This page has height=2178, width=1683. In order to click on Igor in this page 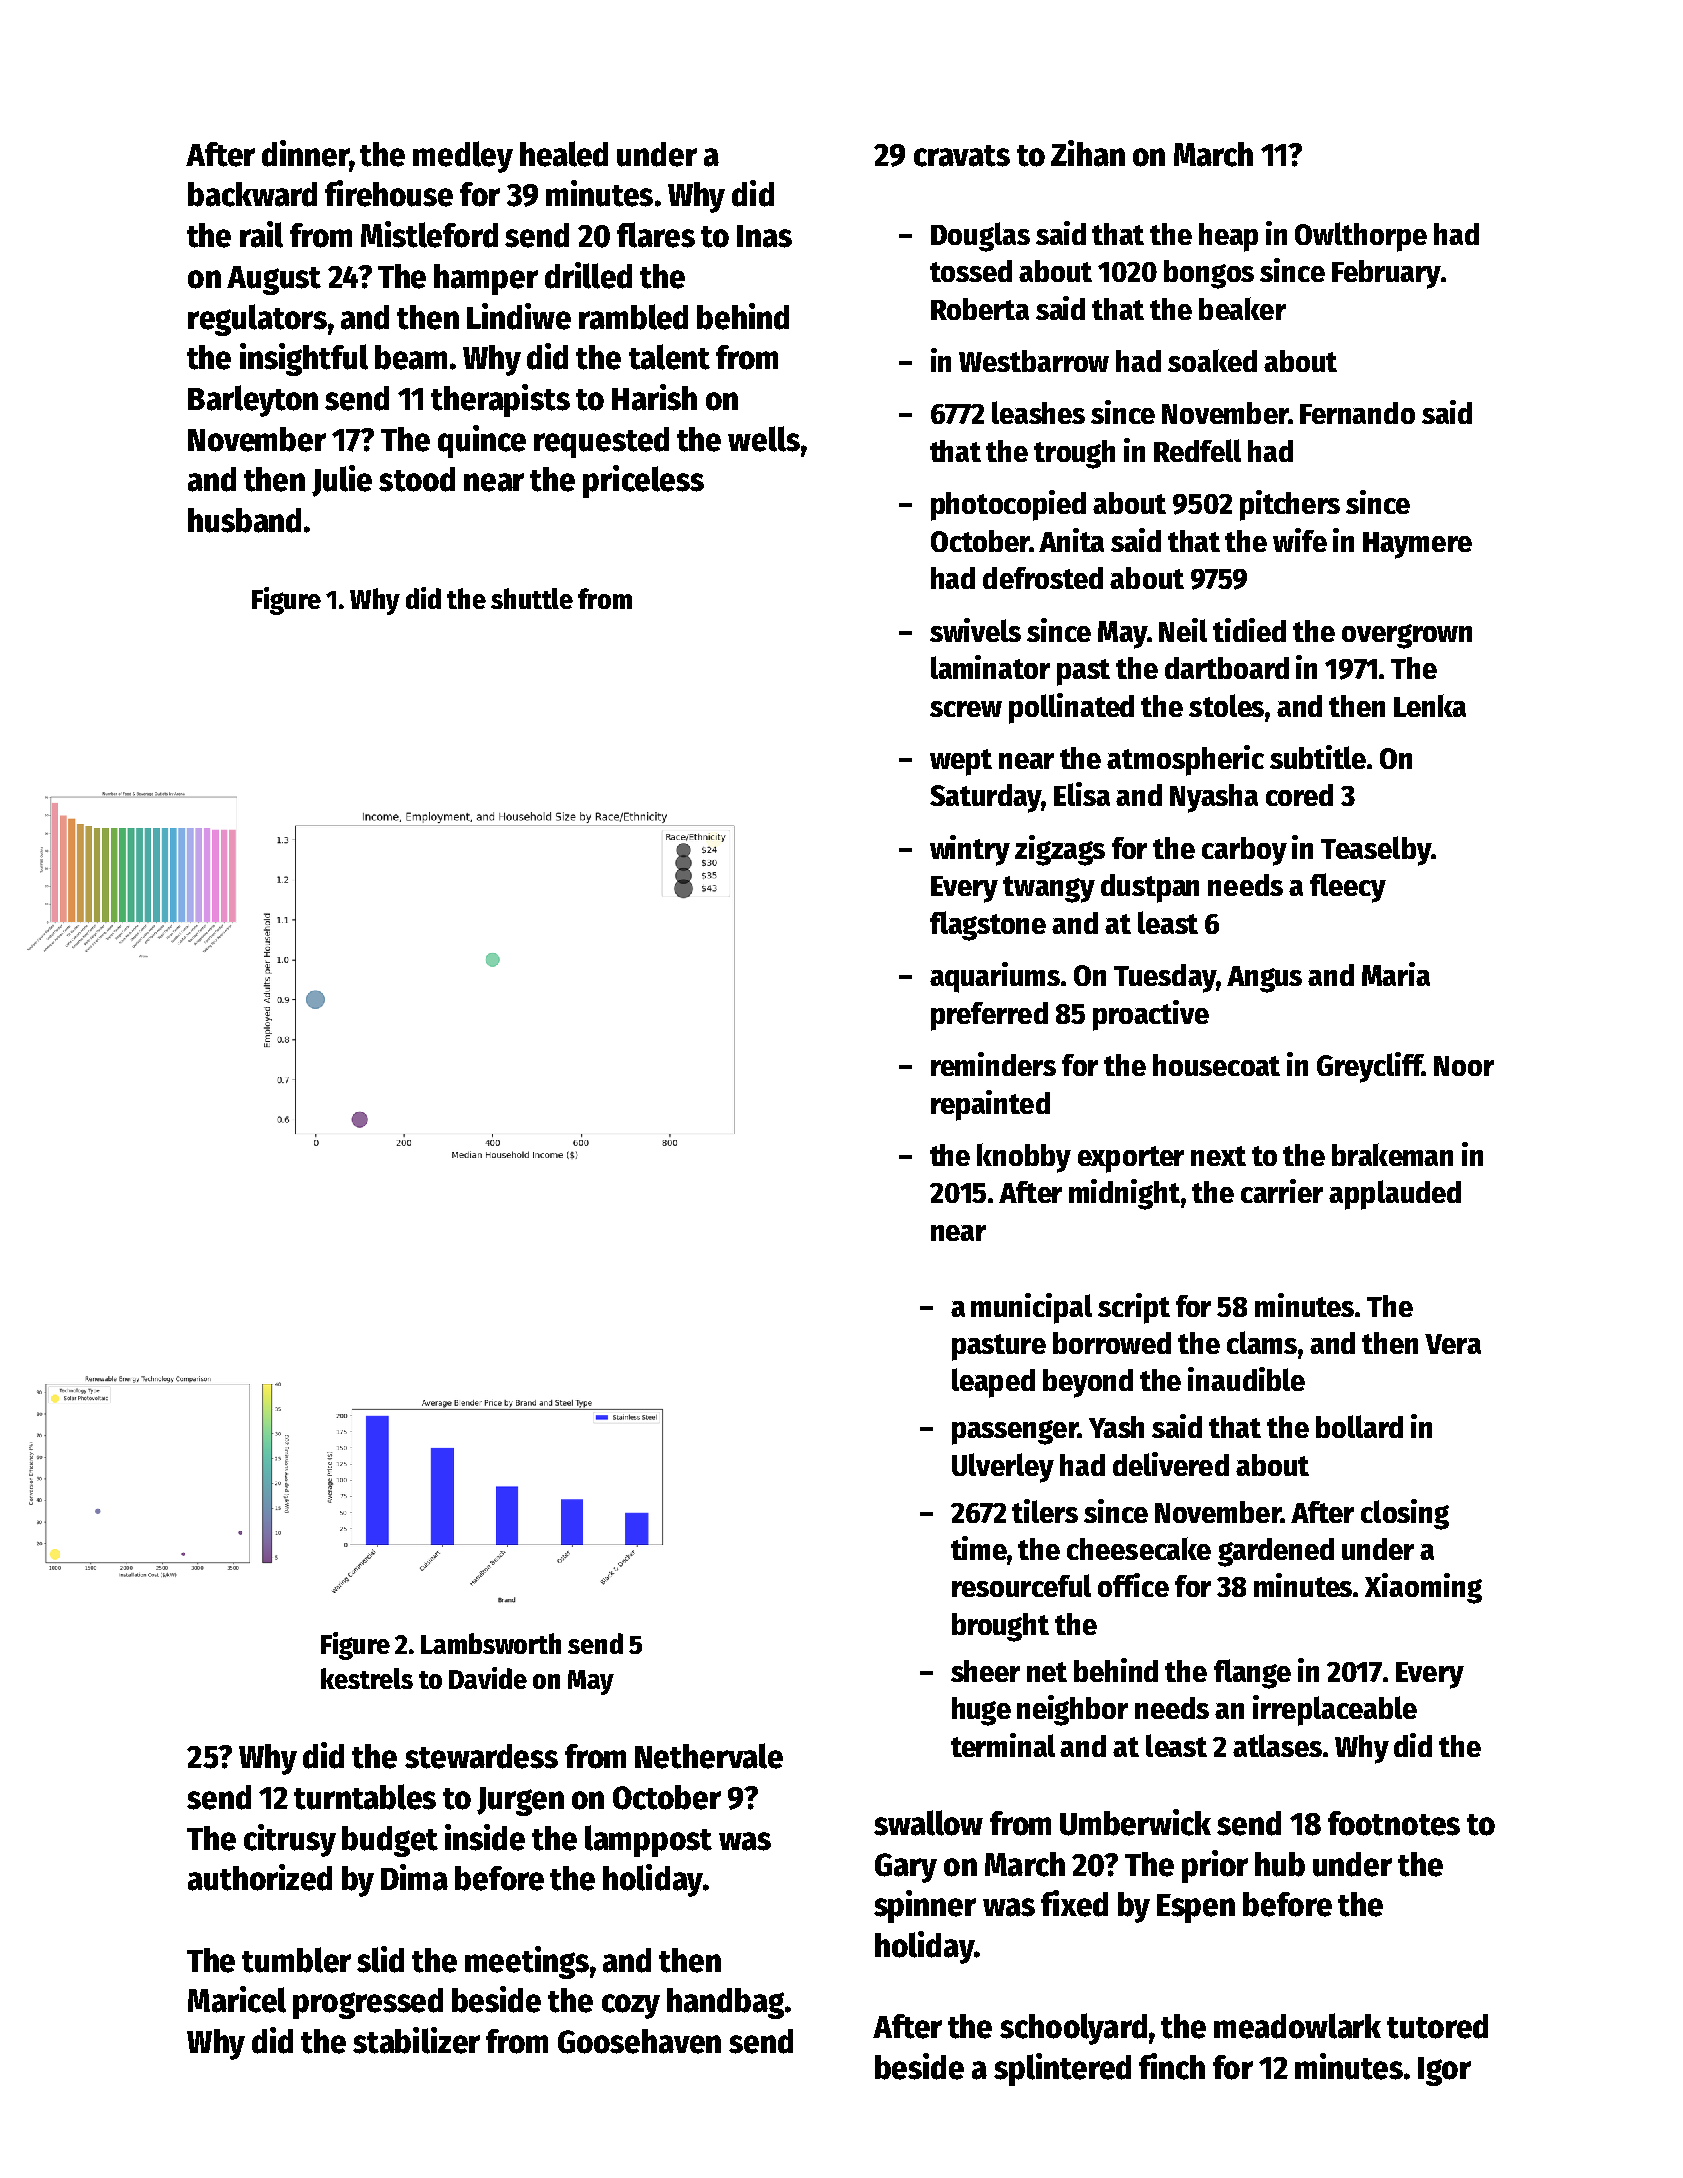, I will do `click(1444, 2071)`.
